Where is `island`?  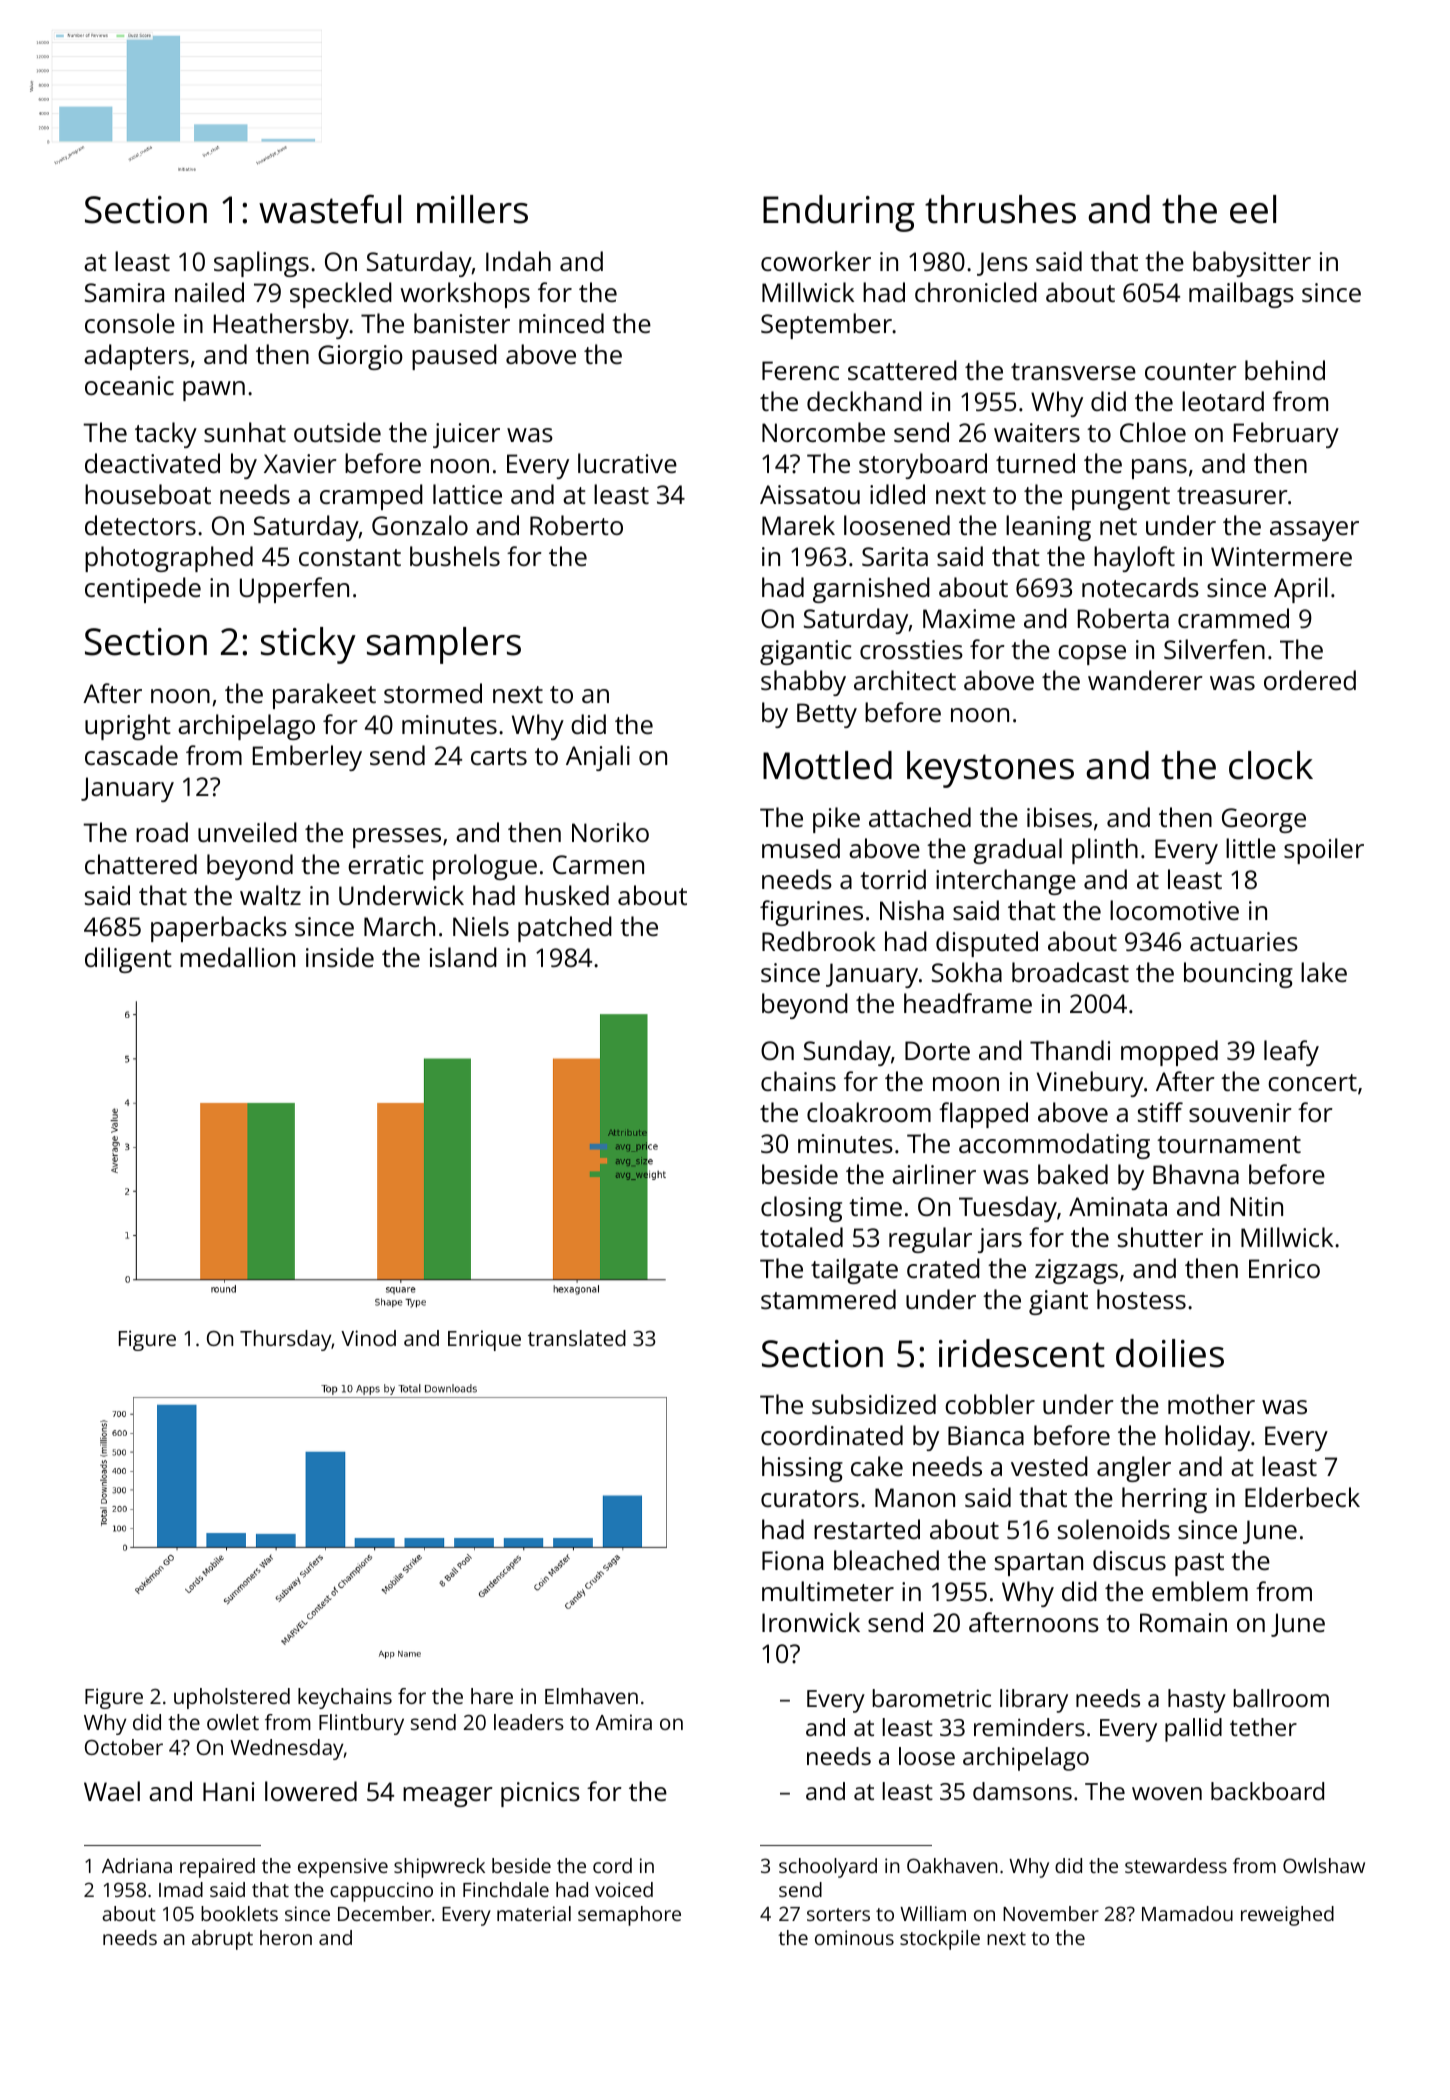
island is located at coordinates (463, 957).
